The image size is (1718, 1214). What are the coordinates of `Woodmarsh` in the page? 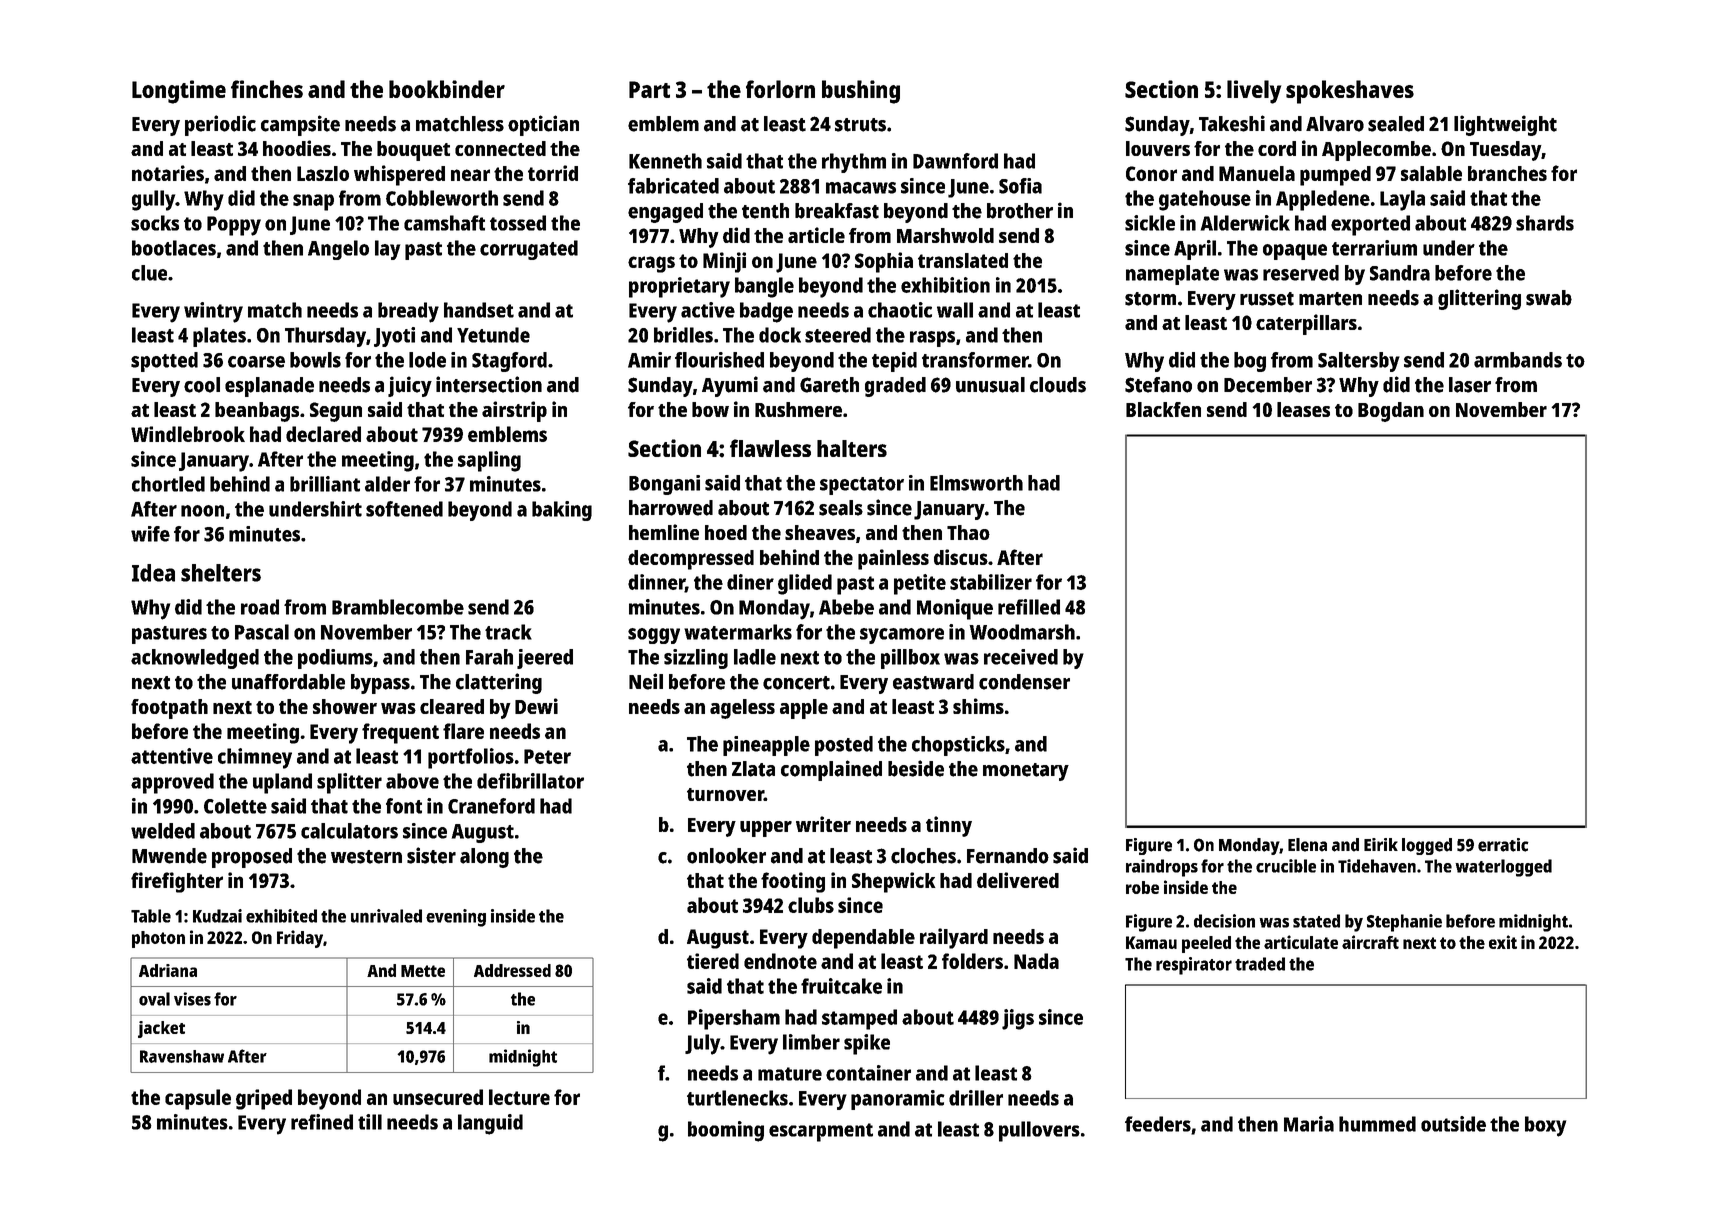 It's located at (1022, 632).
